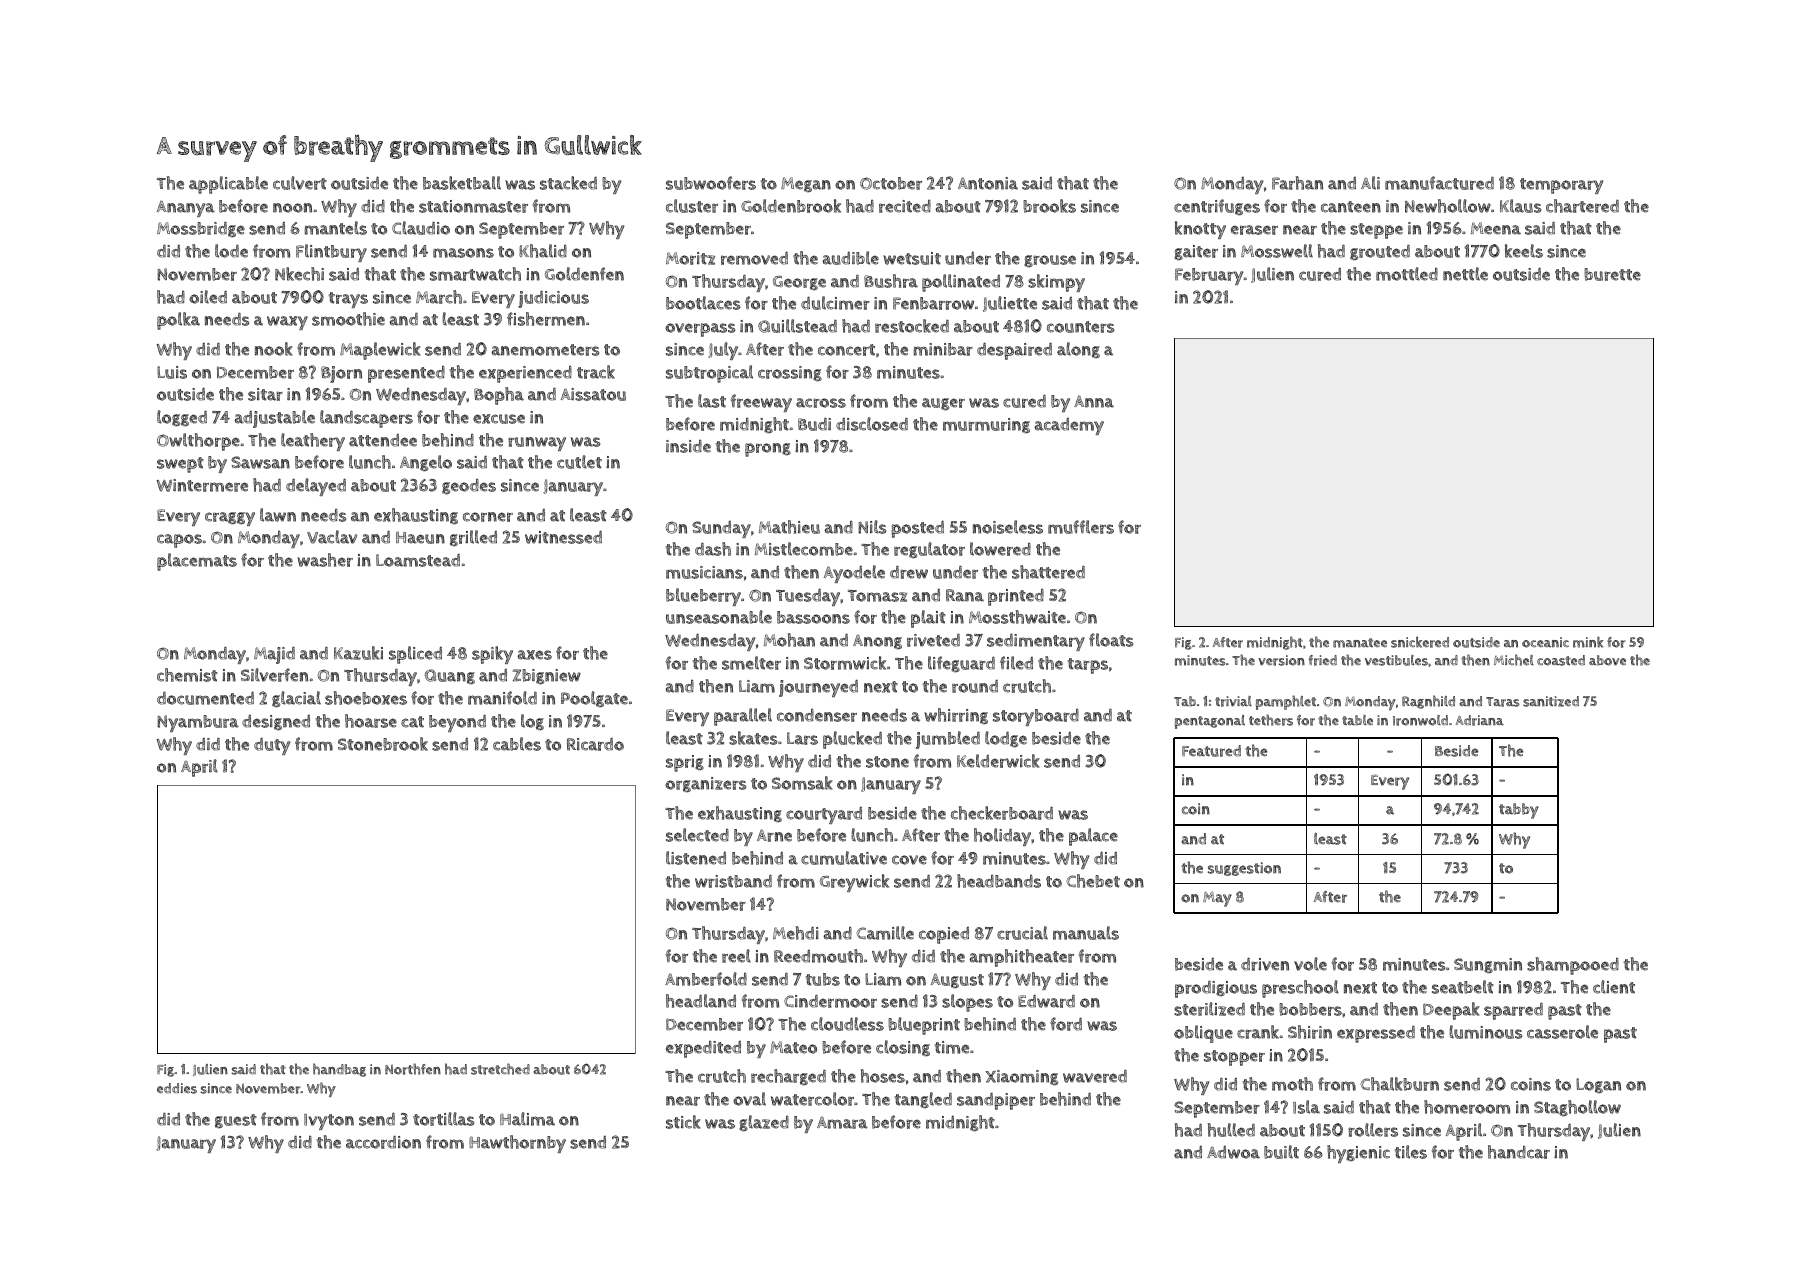  I want to click on mufflers, so click(1081, 527).
